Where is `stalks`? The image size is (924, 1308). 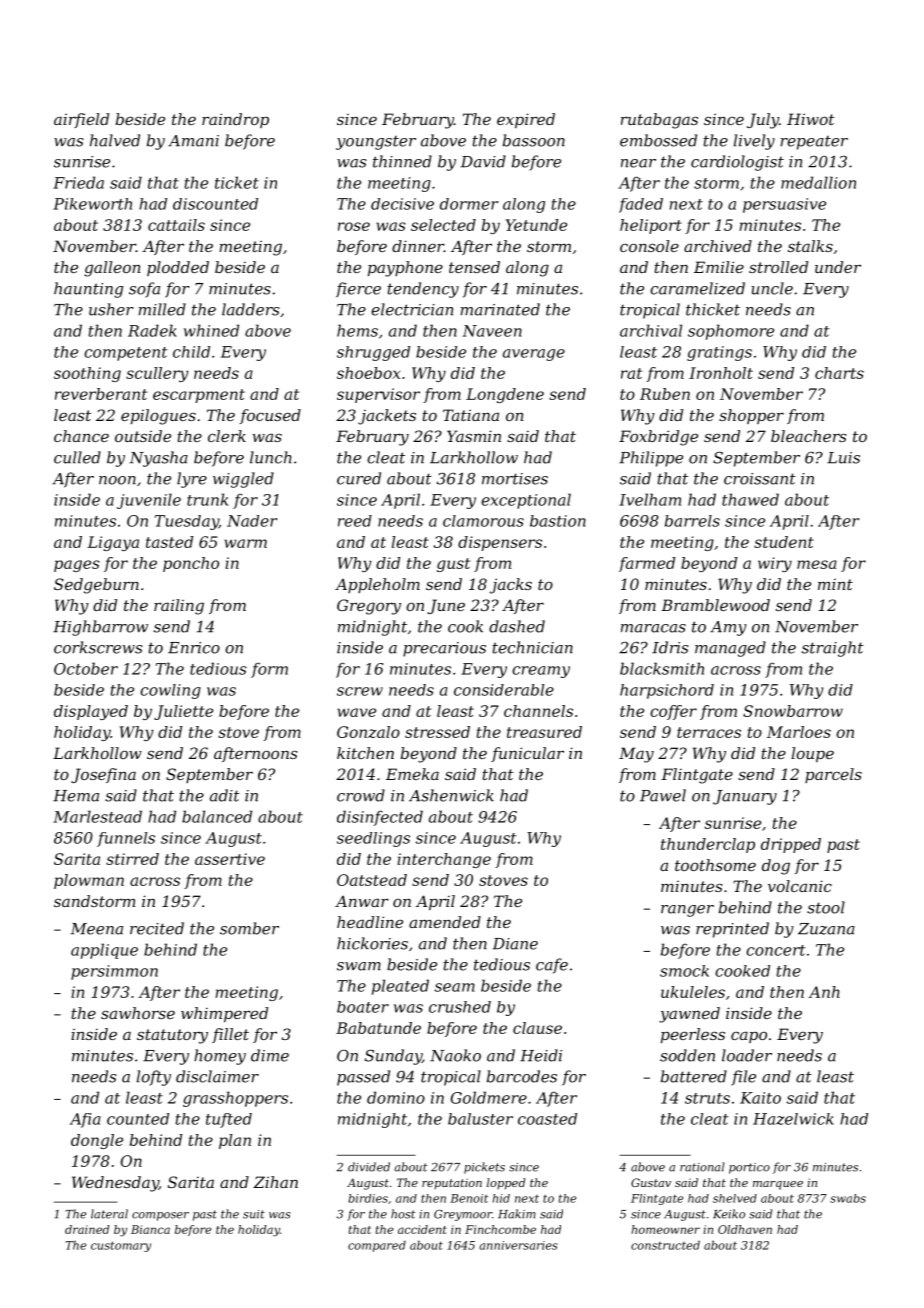
stalks is located at coordinates (810, 246).
